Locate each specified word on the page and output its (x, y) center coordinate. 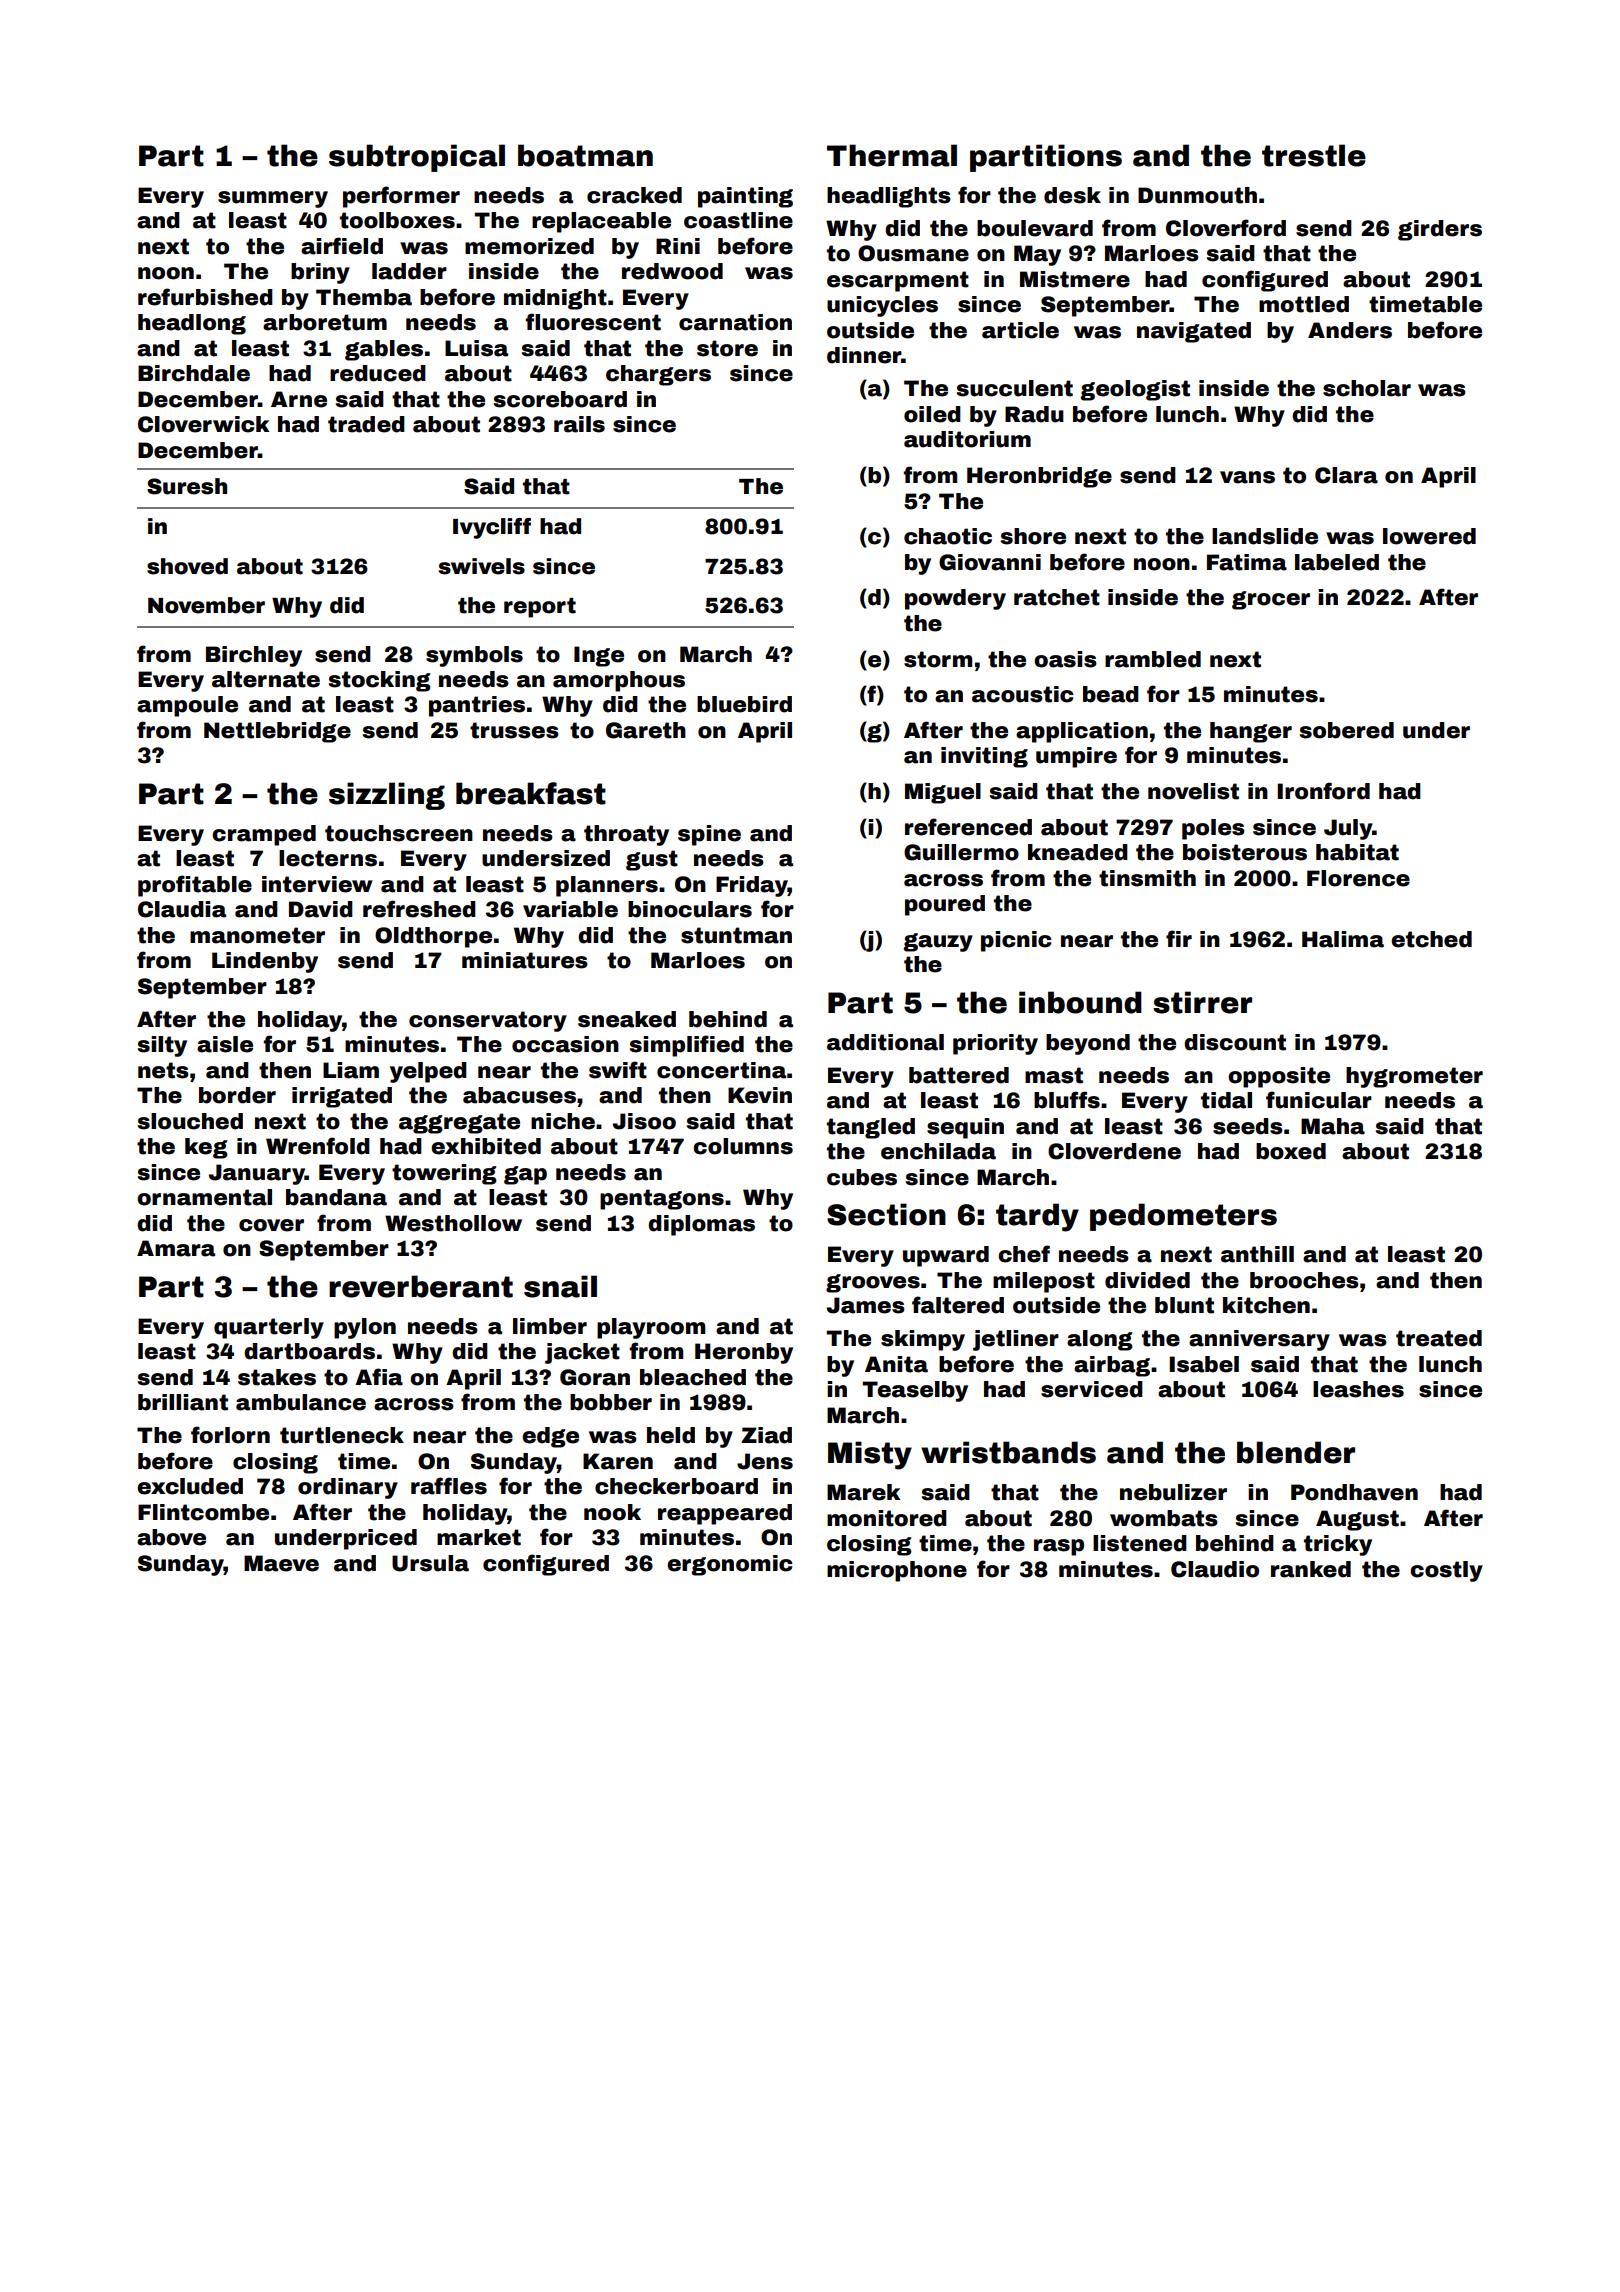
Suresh (187, 486)
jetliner (1016, 1340)
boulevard (1035, 228)
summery (273, 199)
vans (1247, 477)
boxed (1291, 1151)
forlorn (230, 1435)
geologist (1135, 390)
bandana (336, 1197)
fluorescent (593, 322)
